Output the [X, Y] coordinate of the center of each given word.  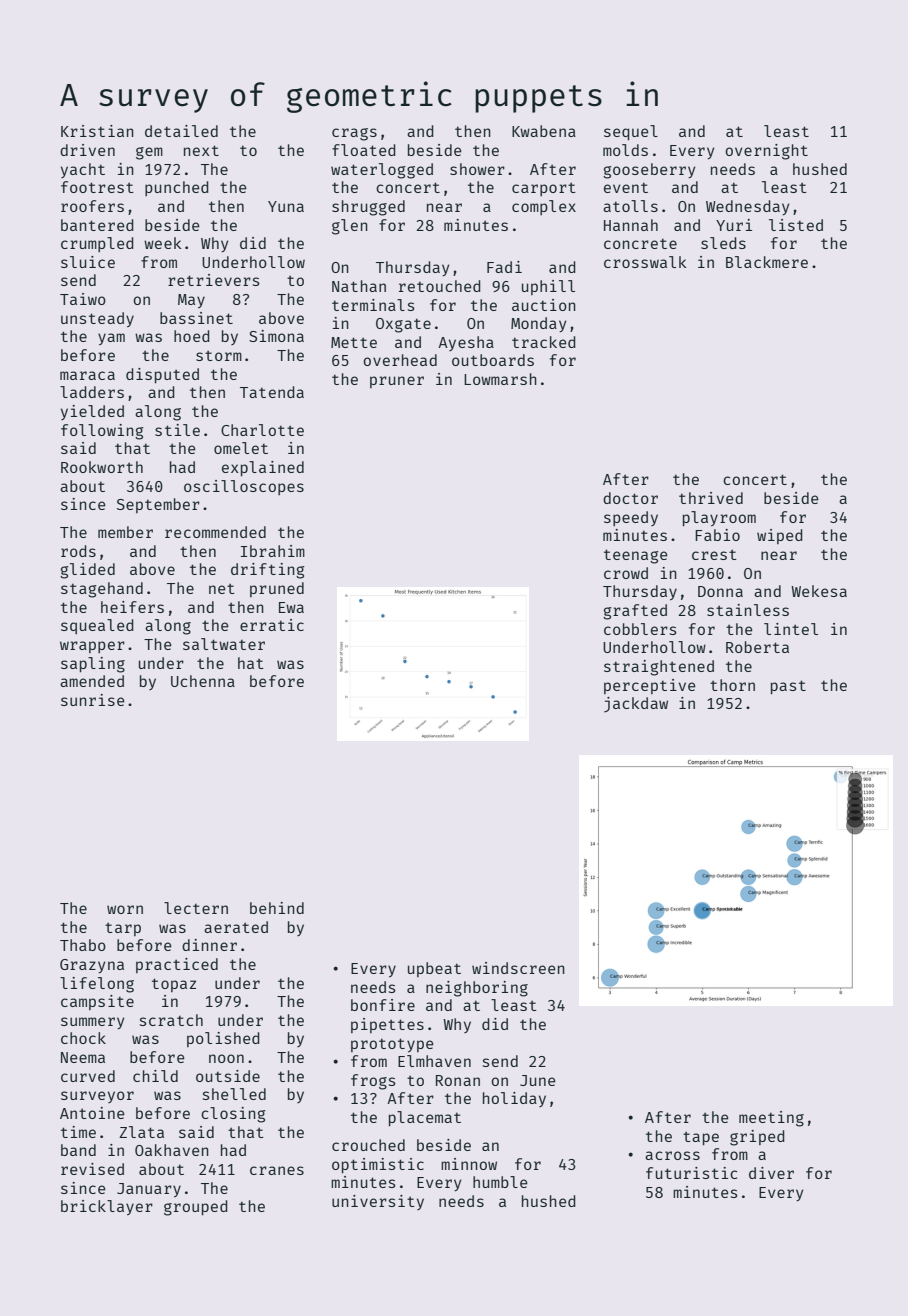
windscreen [518, 968]
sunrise [93, 700]
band [78, 1150]
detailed [181, 131]
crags [354, 134]
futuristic [691, 1173]
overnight [766, 152]
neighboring [477, 989]
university [378, 1202]
